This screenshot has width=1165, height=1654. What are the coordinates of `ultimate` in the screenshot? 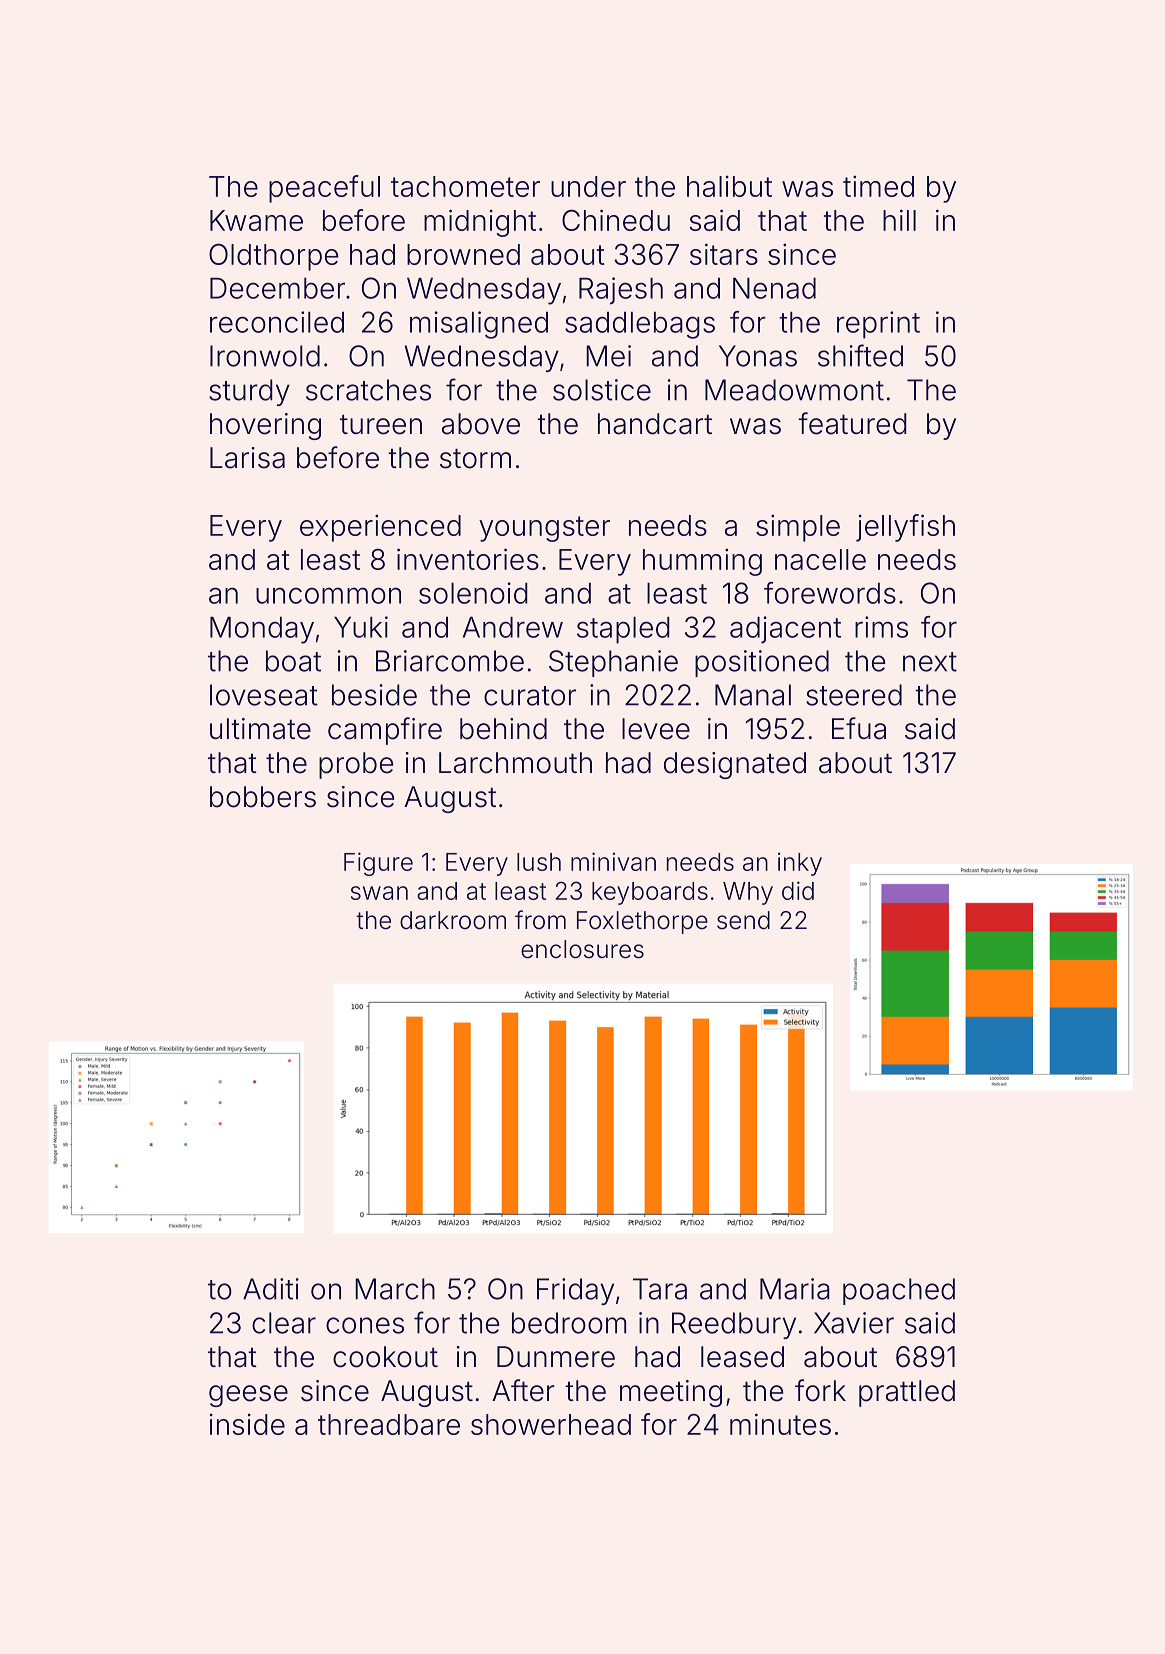 It's located at (260, 729).
